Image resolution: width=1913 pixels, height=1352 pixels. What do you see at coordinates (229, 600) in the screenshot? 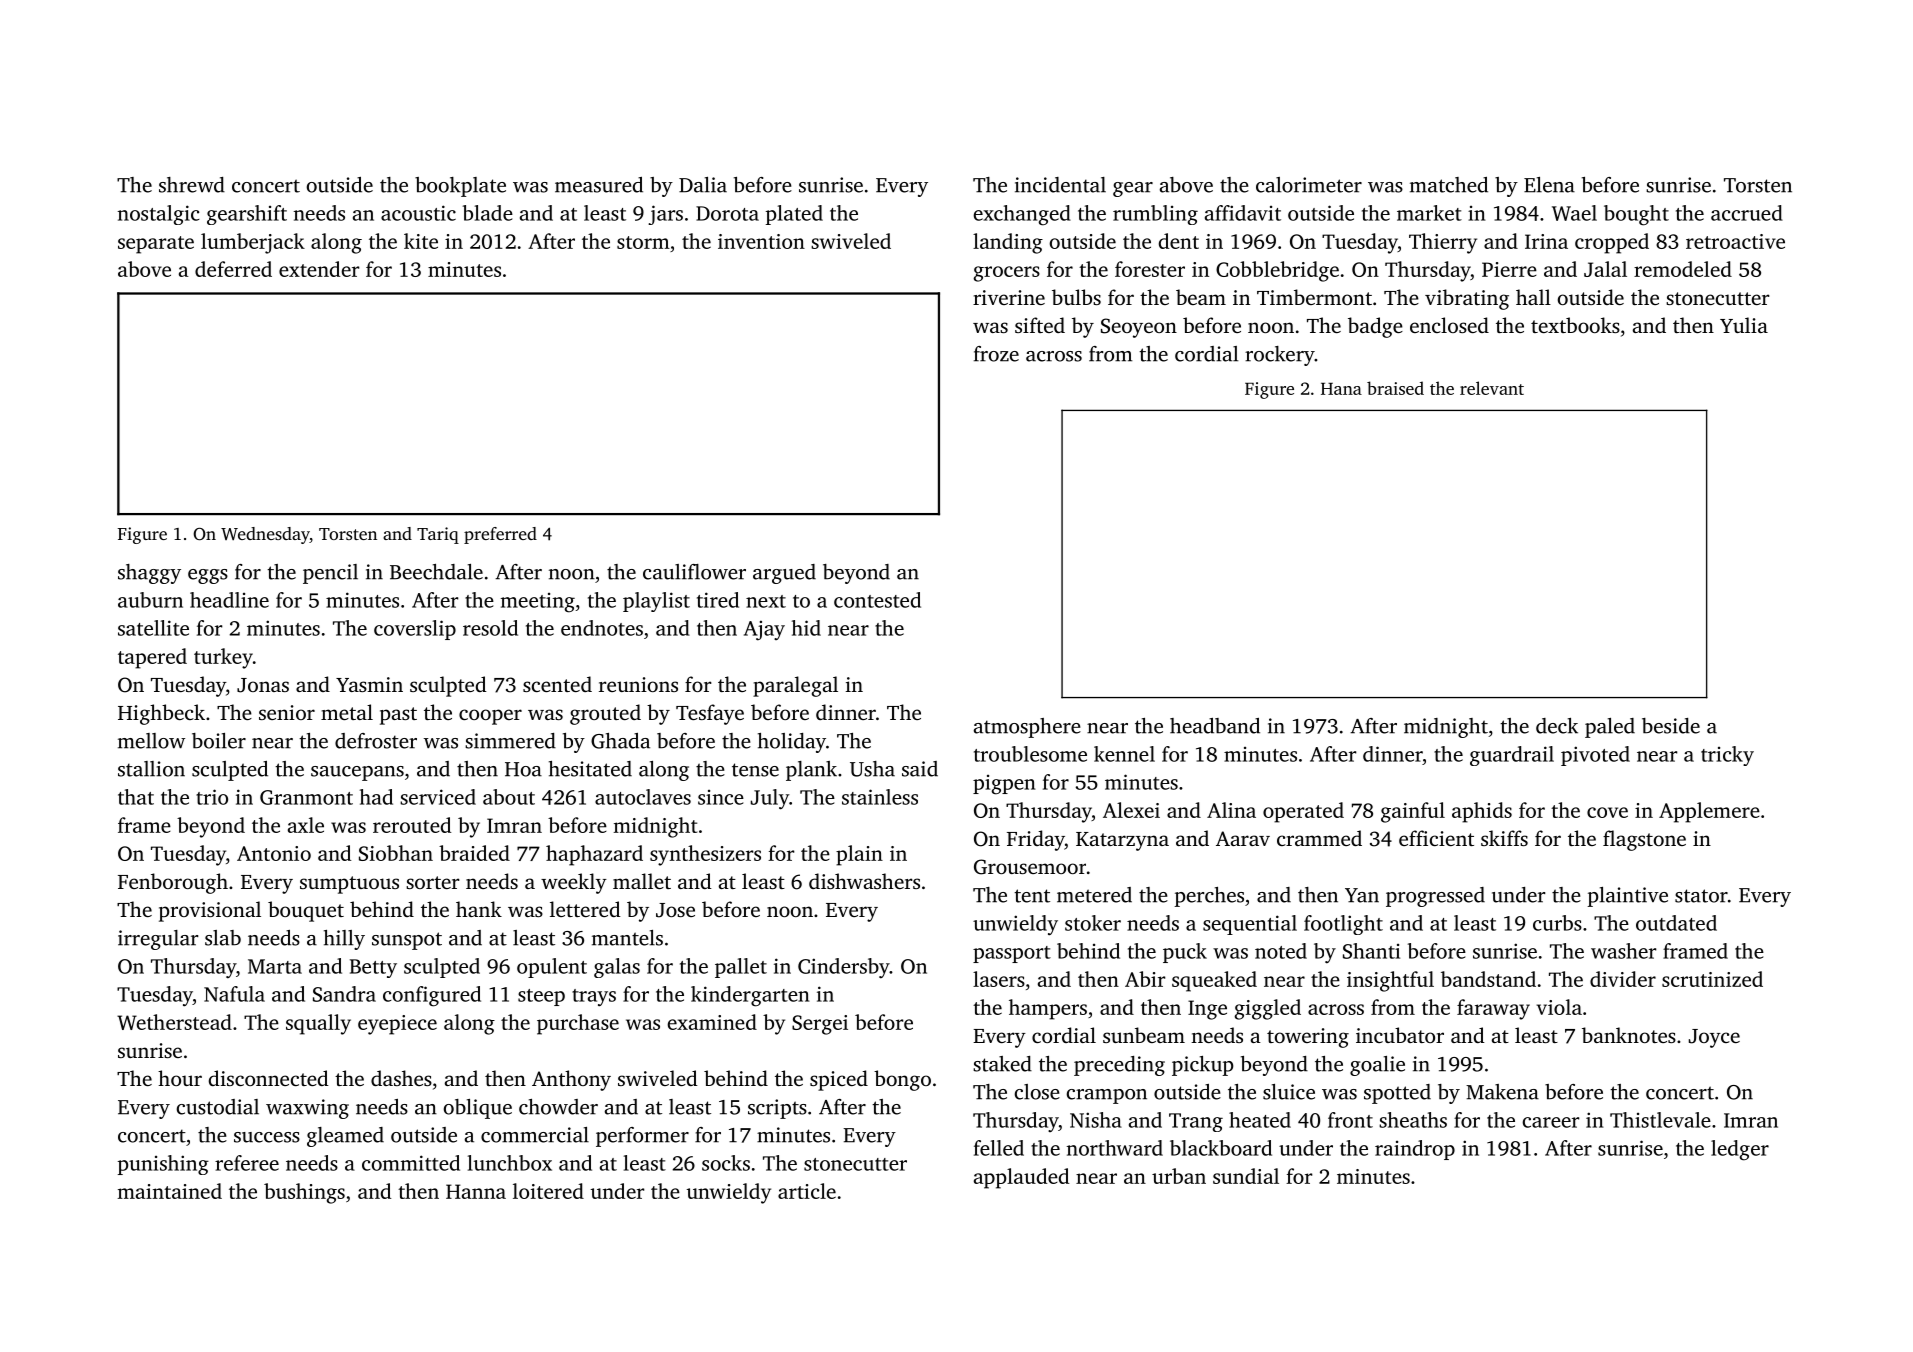
I see `headline` at bounding box center [229, 600].
